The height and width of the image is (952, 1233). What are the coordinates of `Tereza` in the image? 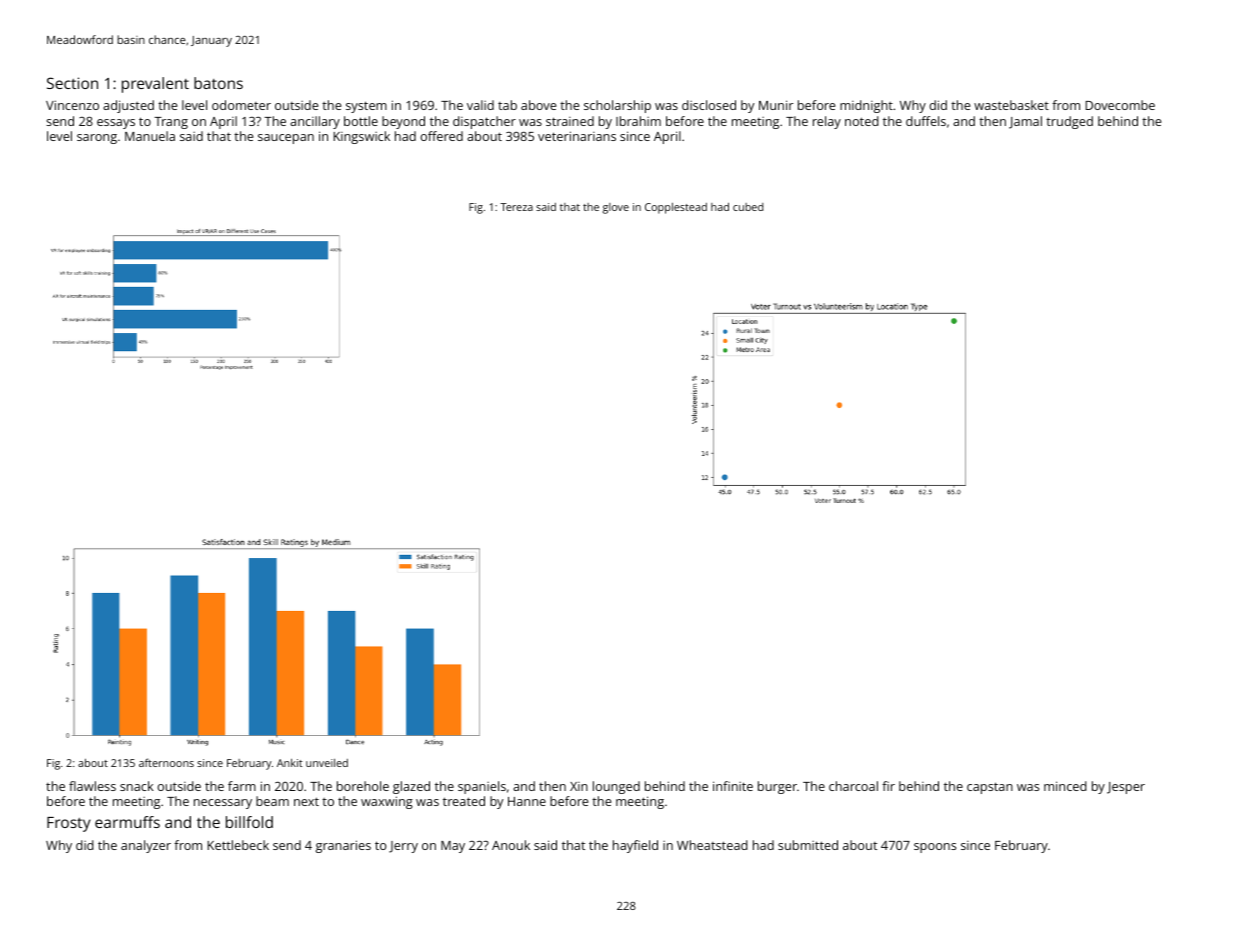 It's located at (516, 207).
